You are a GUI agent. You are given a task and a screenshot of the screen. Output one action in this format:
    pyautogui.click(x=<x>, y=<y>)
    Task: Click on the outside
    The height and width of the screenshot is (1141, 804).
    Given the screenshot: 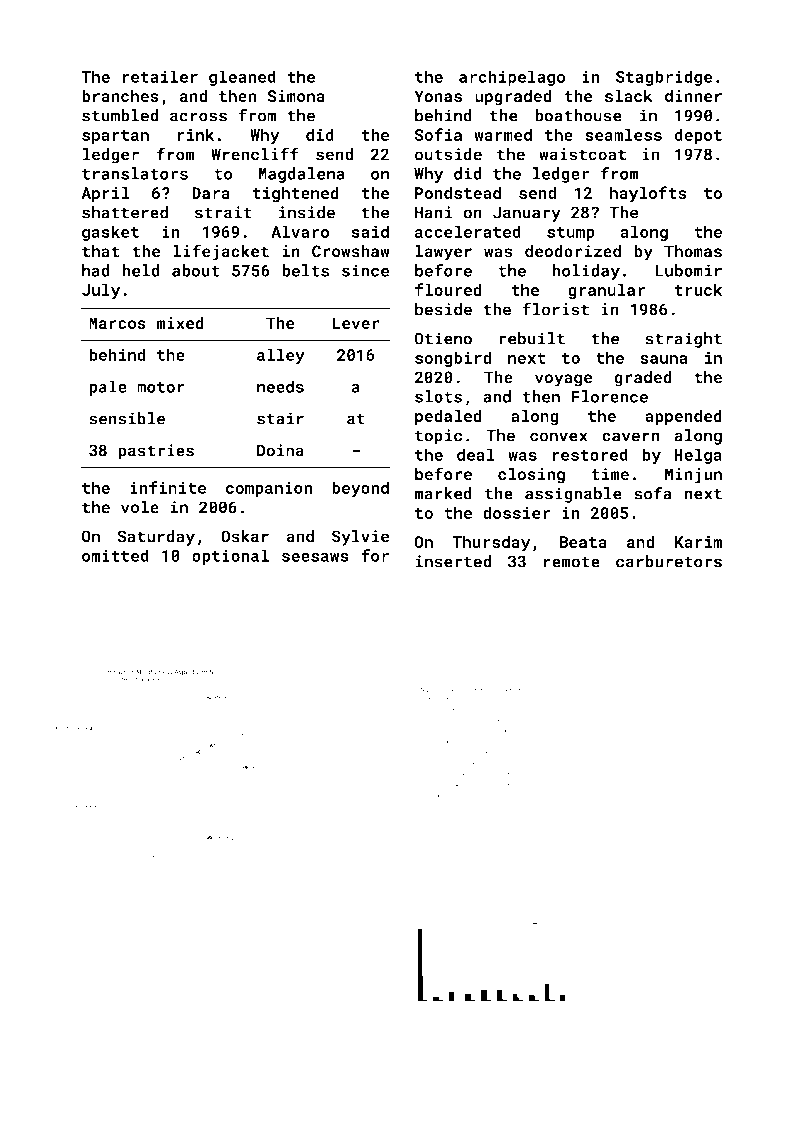 What is the action you would take?
    pyautogui.click(x=448, y=154)
